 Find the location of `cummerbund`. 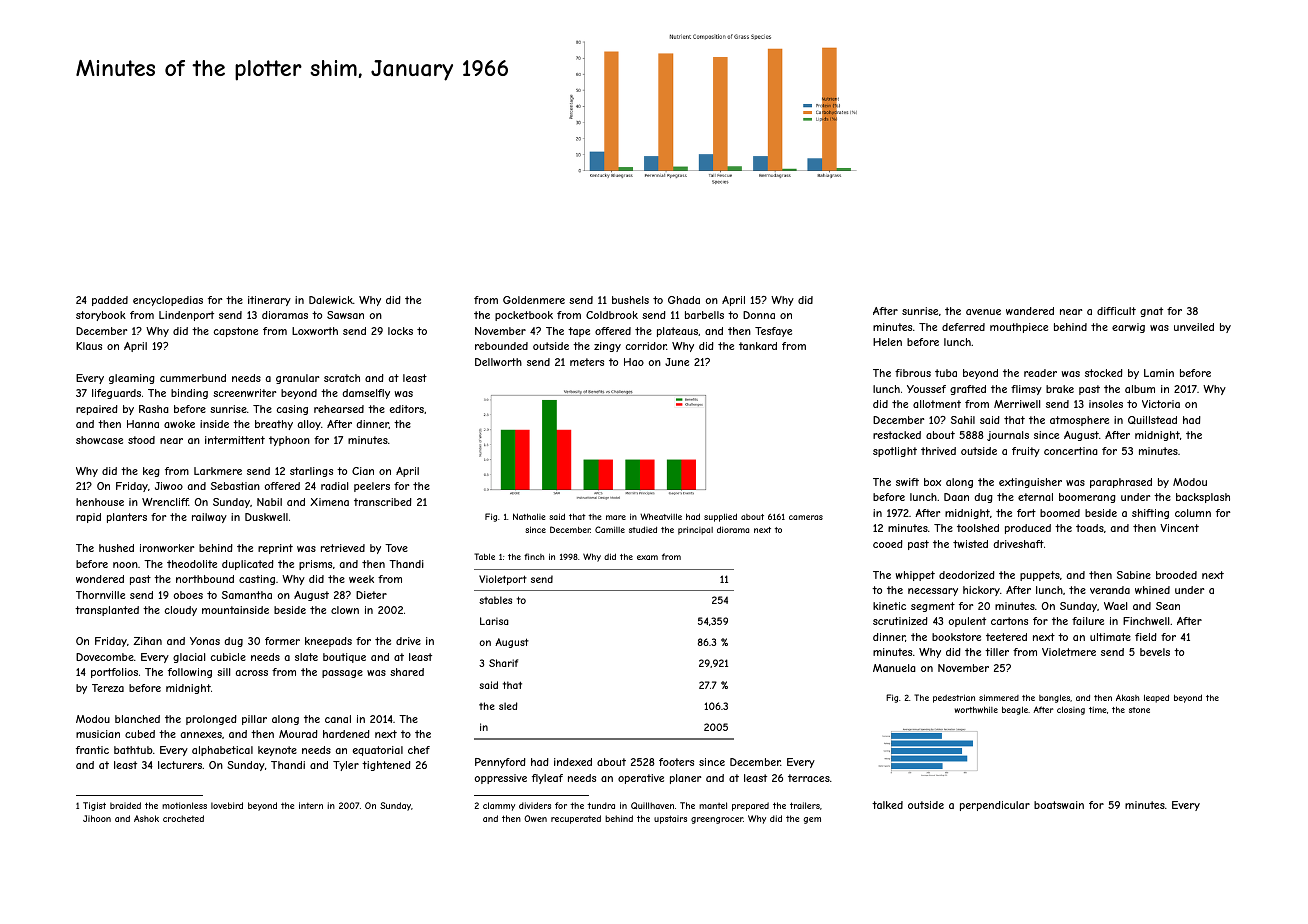

cummerbund is located at coordinates (193, 378).
